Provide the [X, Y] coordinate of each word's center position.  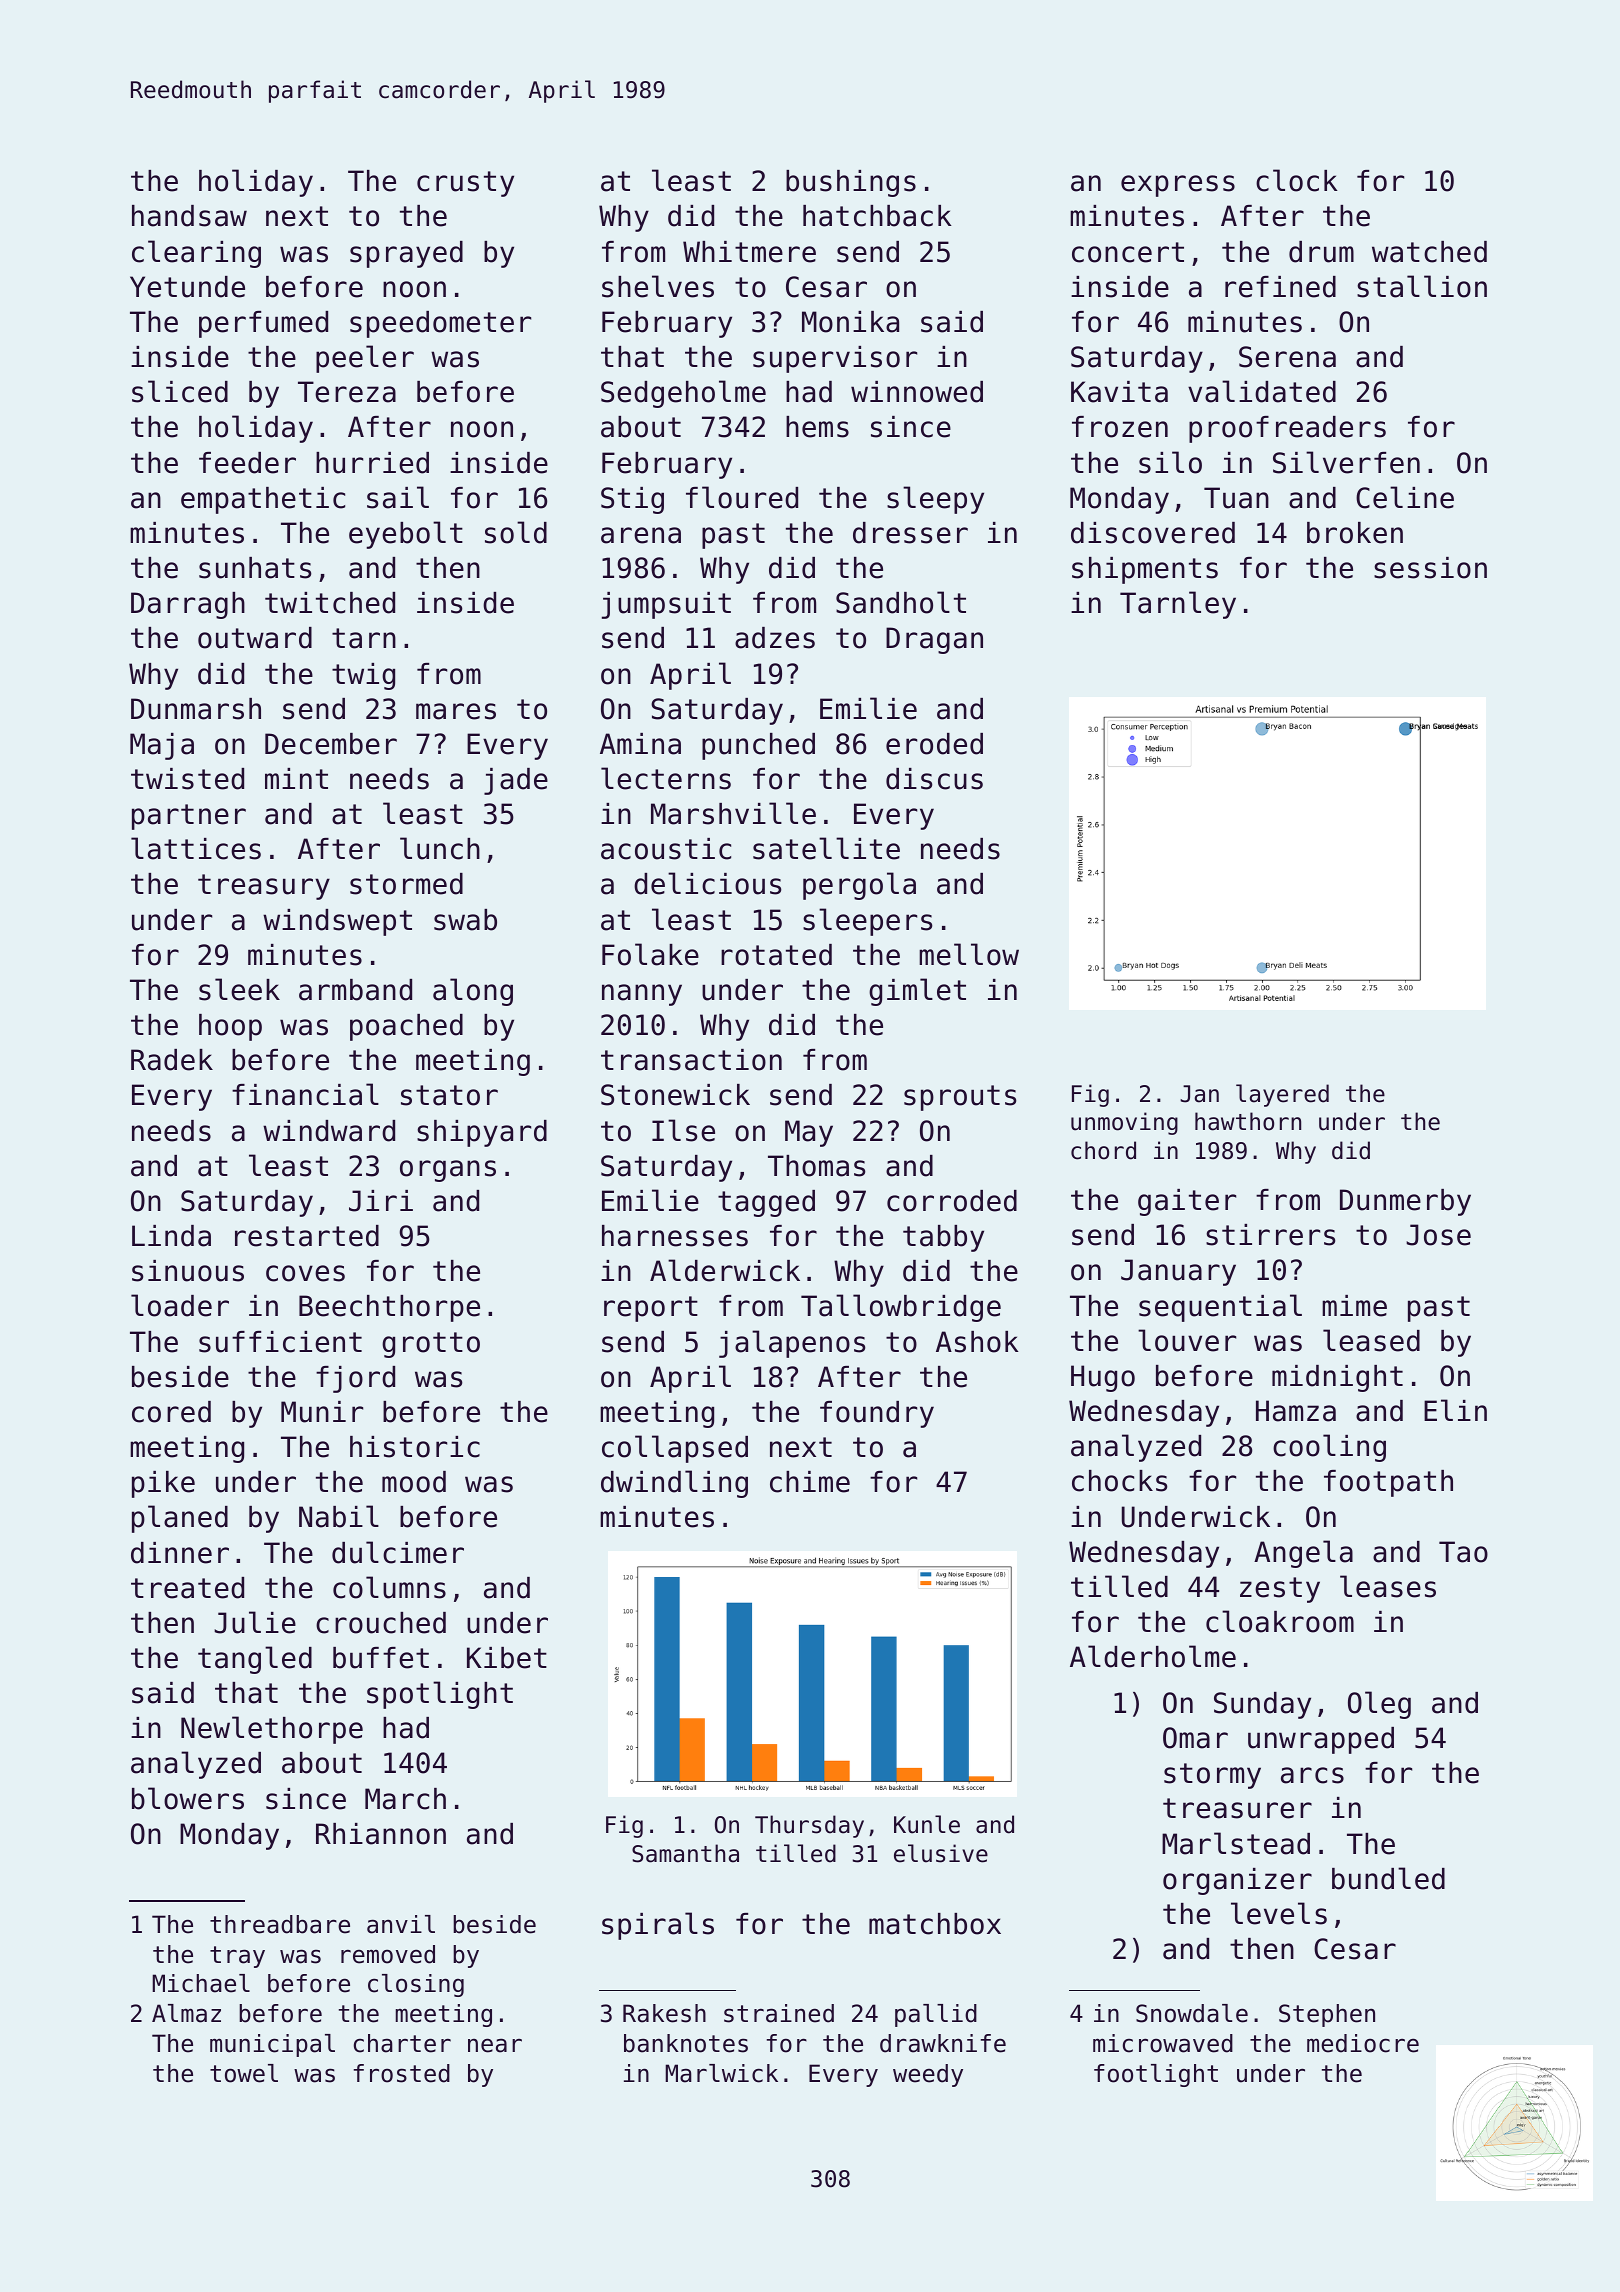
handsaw [189, 216]
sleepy [935, 500]
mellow [969, 954]
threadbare [280, 1924]
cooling [1329, 1448]
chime [810, 1482]
